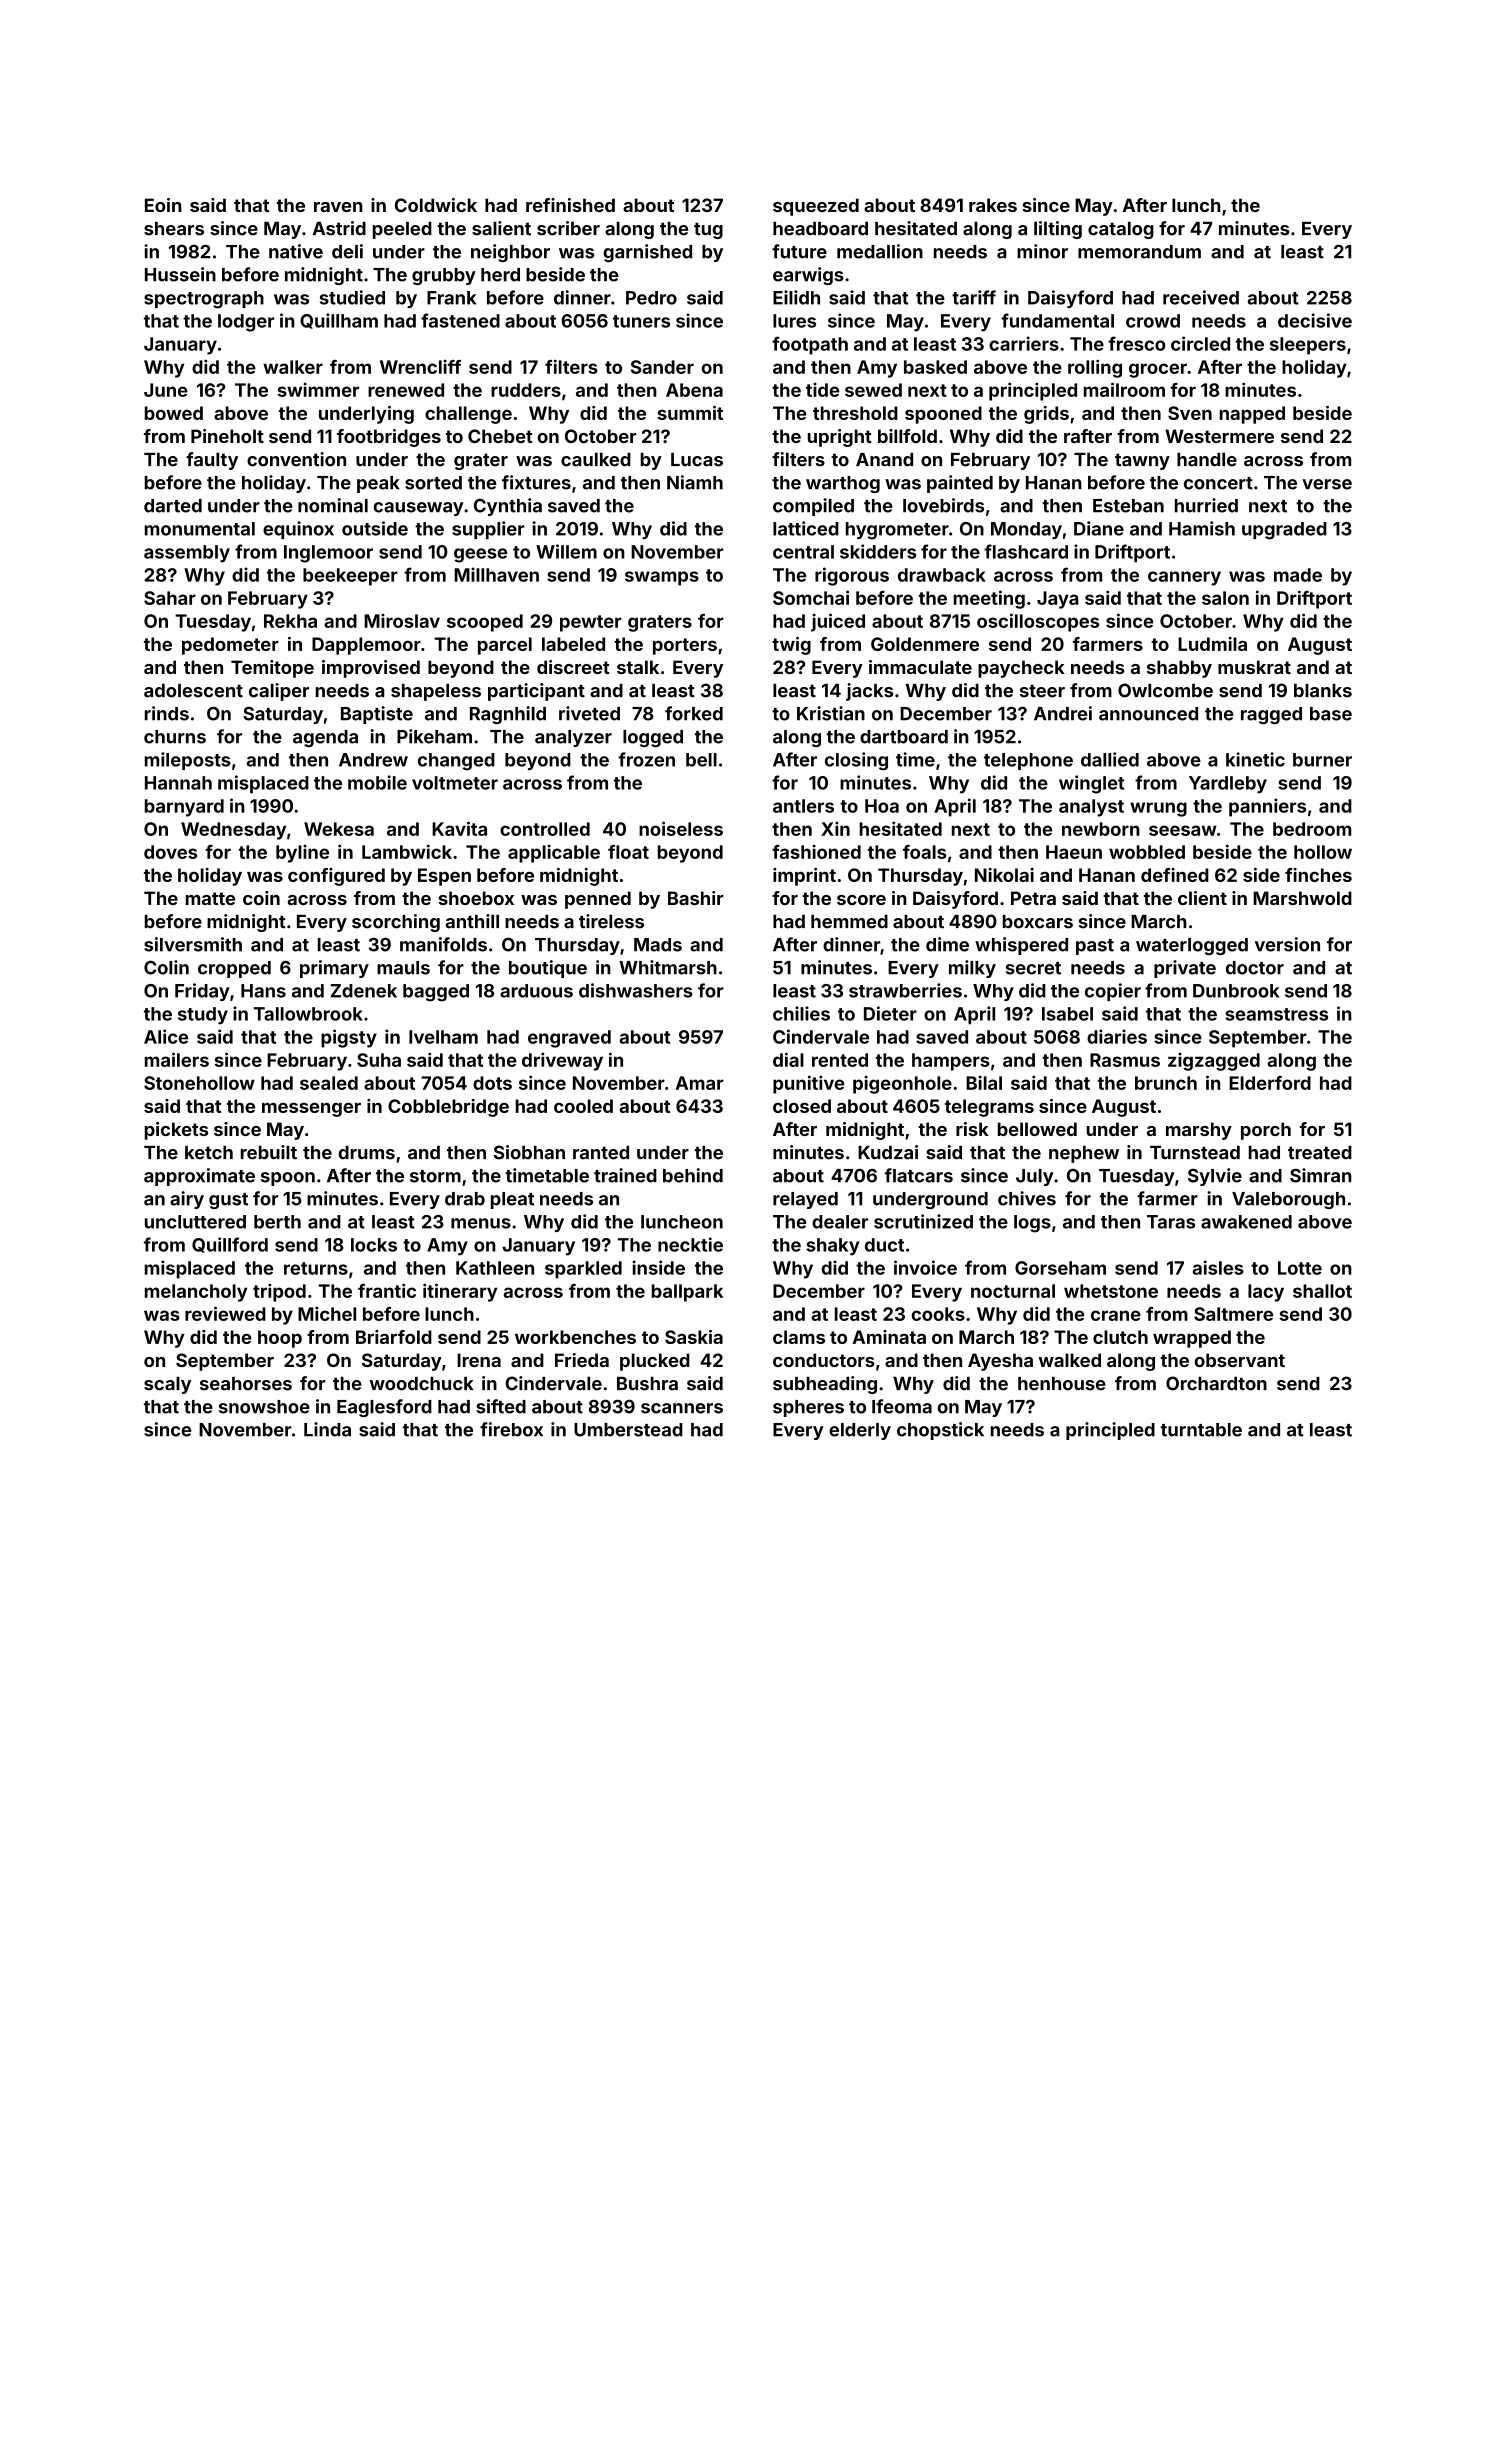 The image size is (1496, 2464). Describe the element at coordinates (1121, 230) in the screenshot. I see `catalog` at that location.
